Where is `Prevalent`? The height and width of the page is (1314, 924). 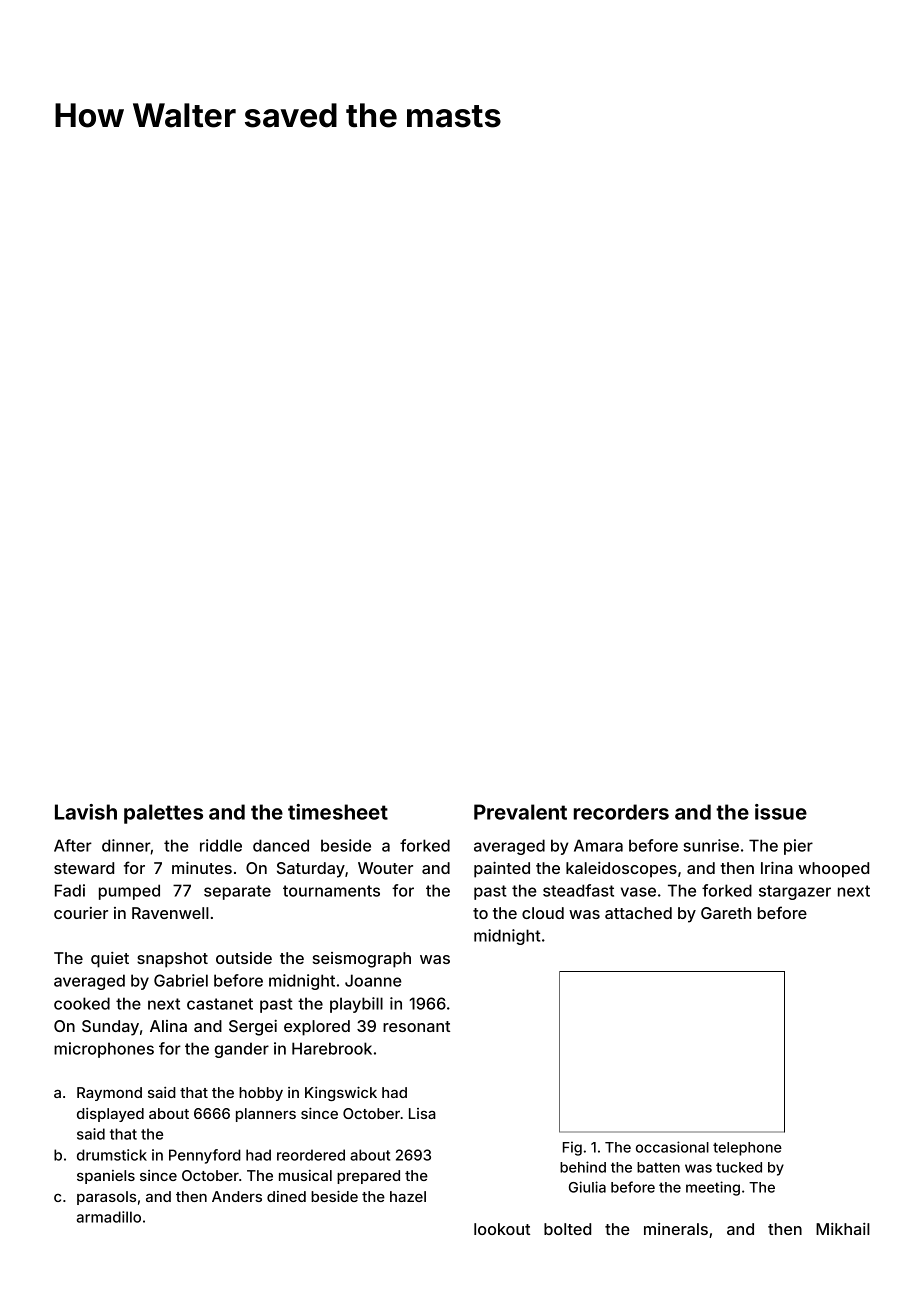 Prevalent is located at coordinates (520, 812).
